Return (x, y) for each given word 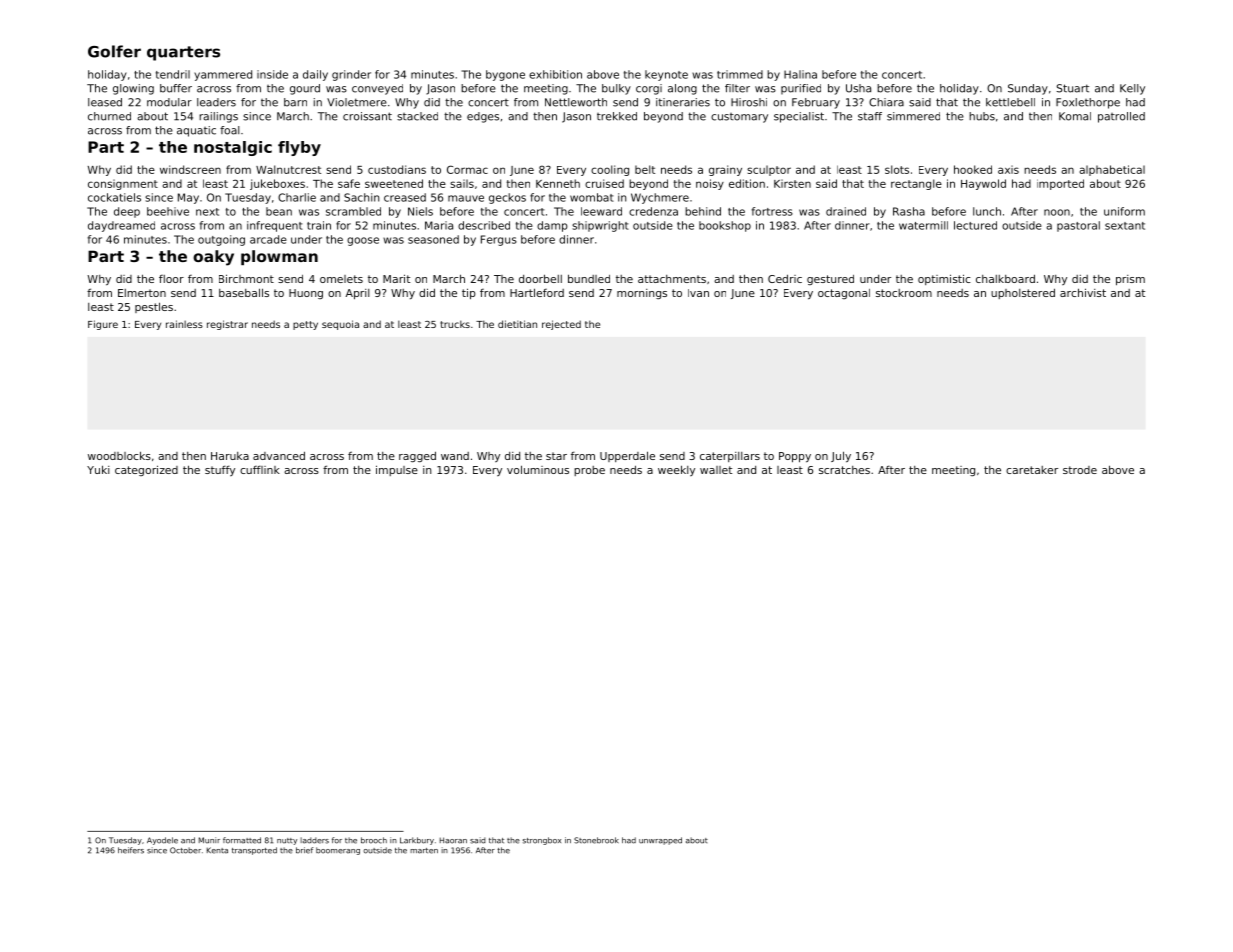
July (841, 457)
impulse (397, 470)
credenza (653, 211)
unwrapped (660, 841)
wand (455, 456)
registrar (227, 325)
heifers (131, 850)
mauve (466, 198)
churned (109, 116)
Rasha (909, 211)
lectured (975, 225)
